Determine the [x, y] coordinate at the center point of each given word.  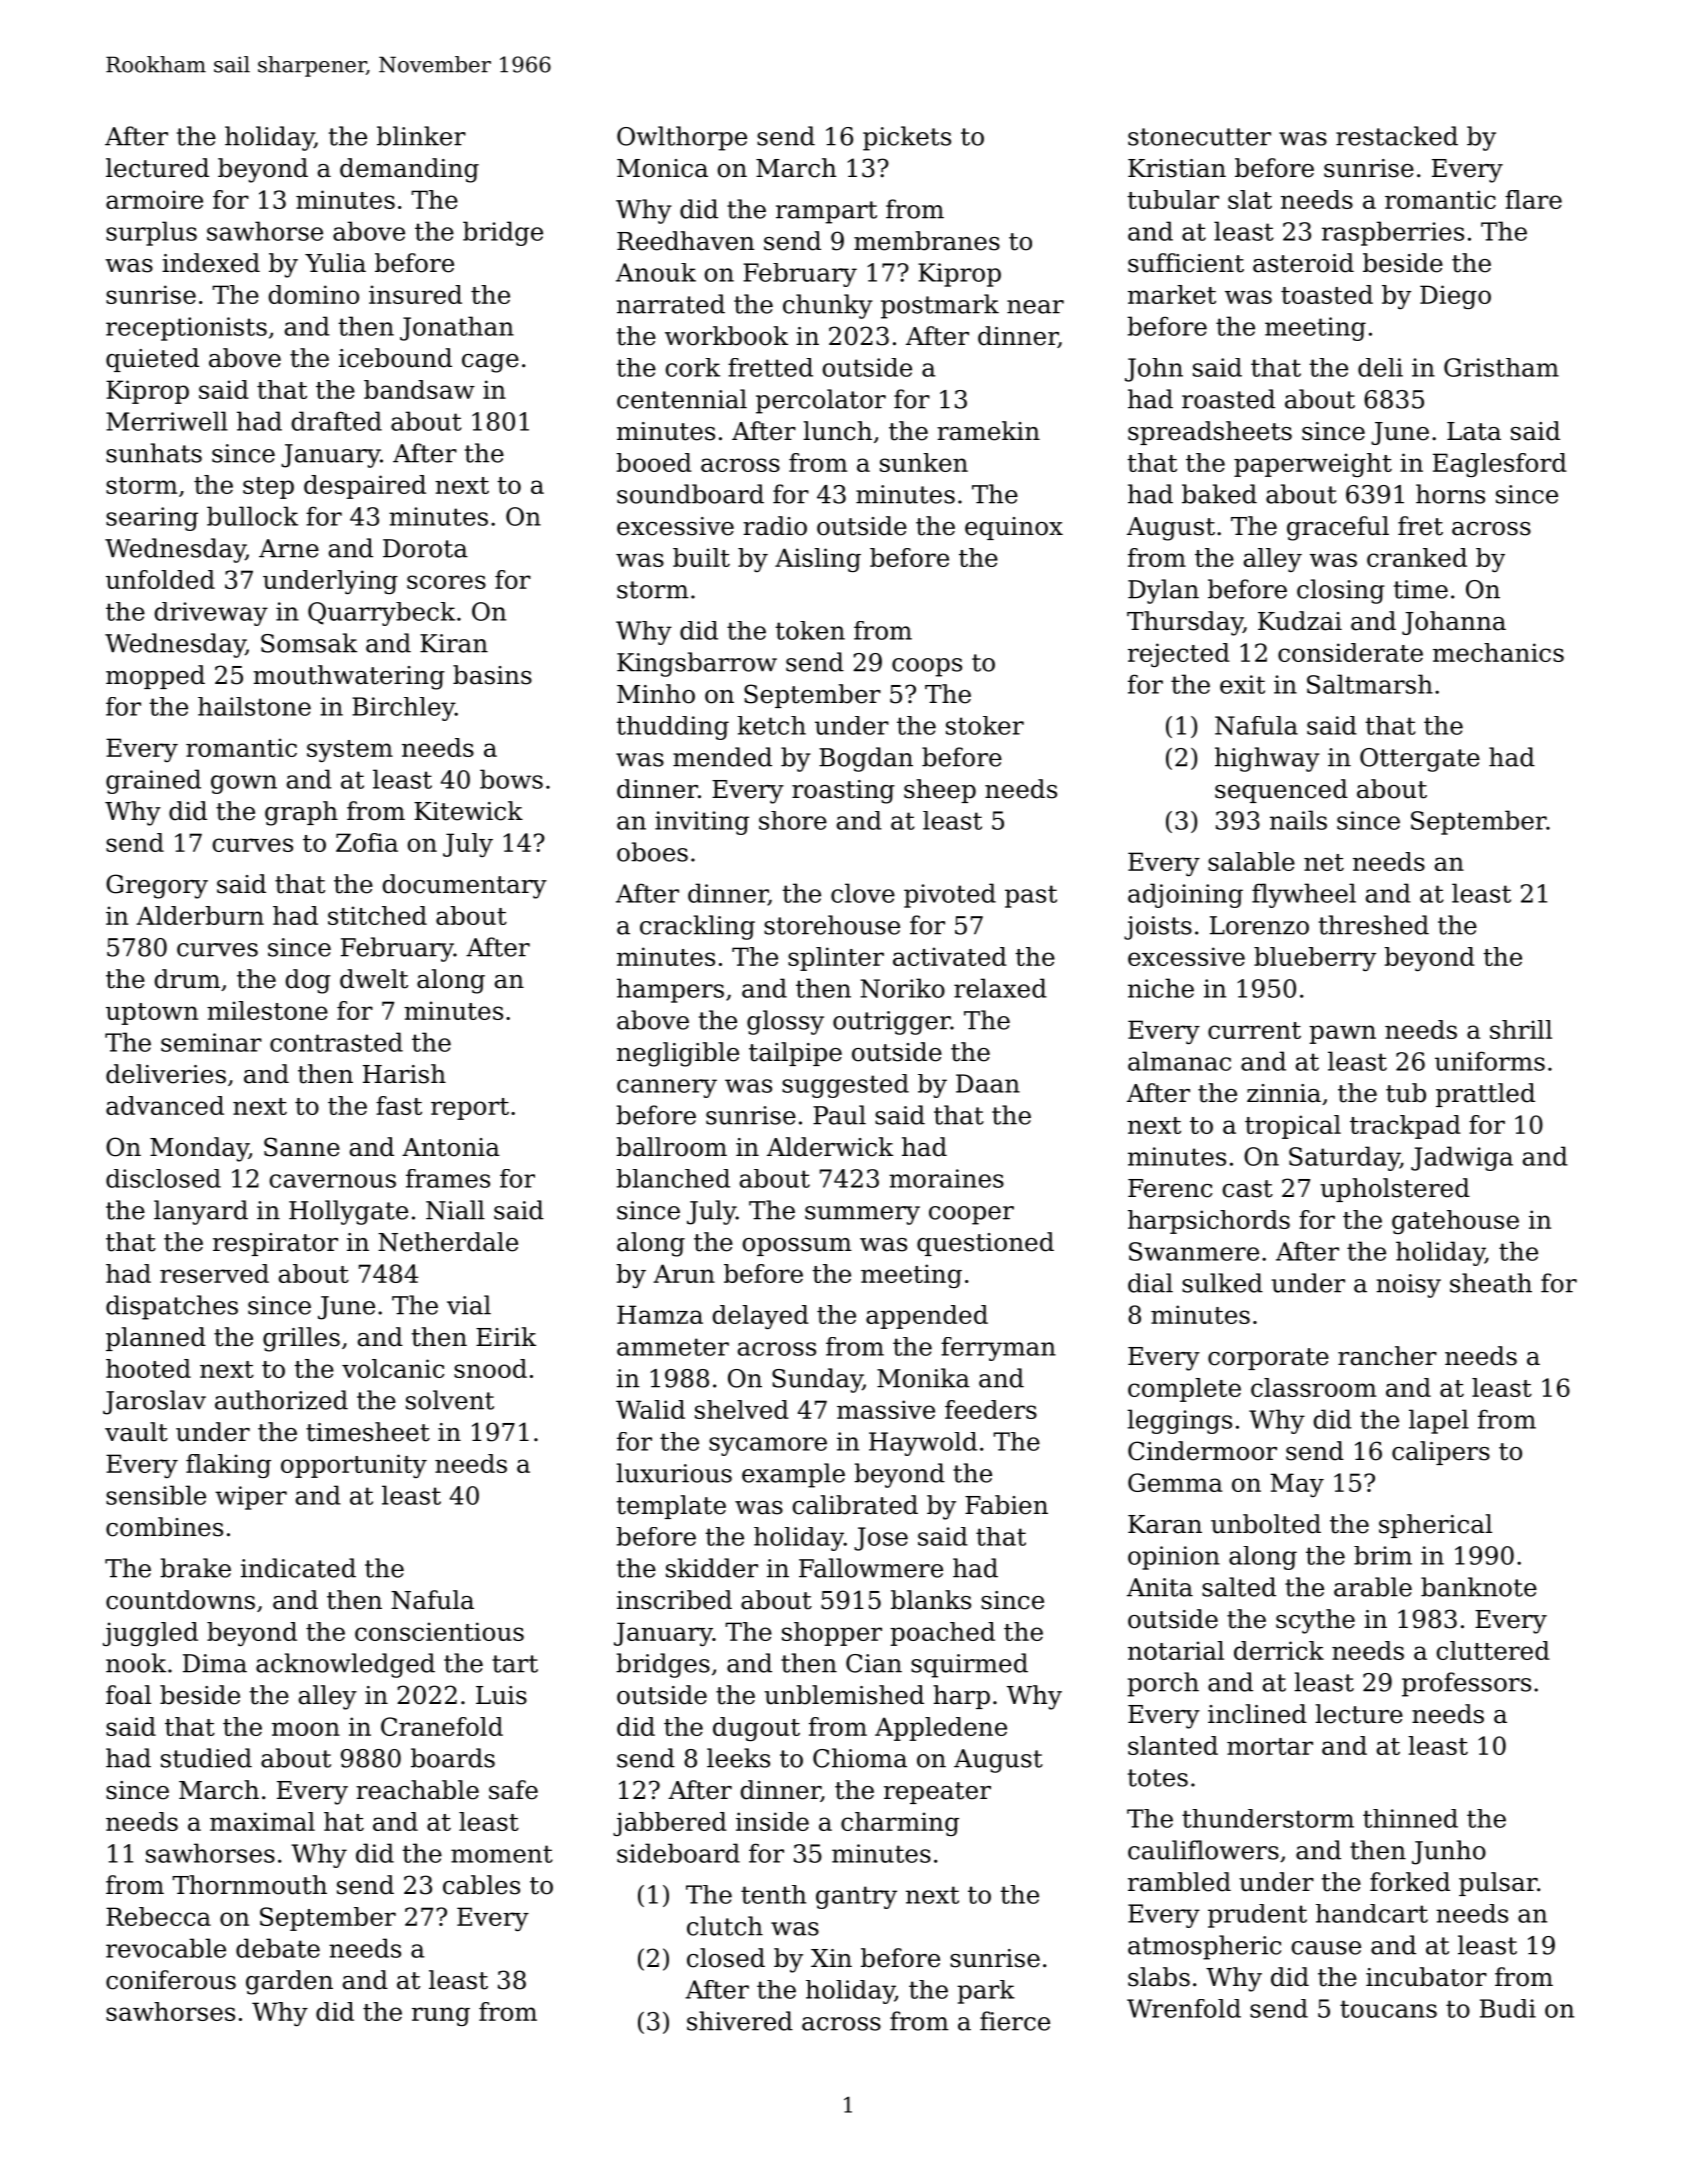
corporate [1268, 1359]
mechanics [1498, 652]
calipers [1441, 1453]
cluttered [1493, 1650]
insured [415, 294]
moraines [946, 1178]
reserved [214, 1273]
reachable [417, 1790]
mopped [155, 677]
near [1035, 307]
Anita [1160, 1587]
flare [1533, 199]
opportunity [354, 1466]
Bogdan [866, 759]
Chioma [860, 1758]
